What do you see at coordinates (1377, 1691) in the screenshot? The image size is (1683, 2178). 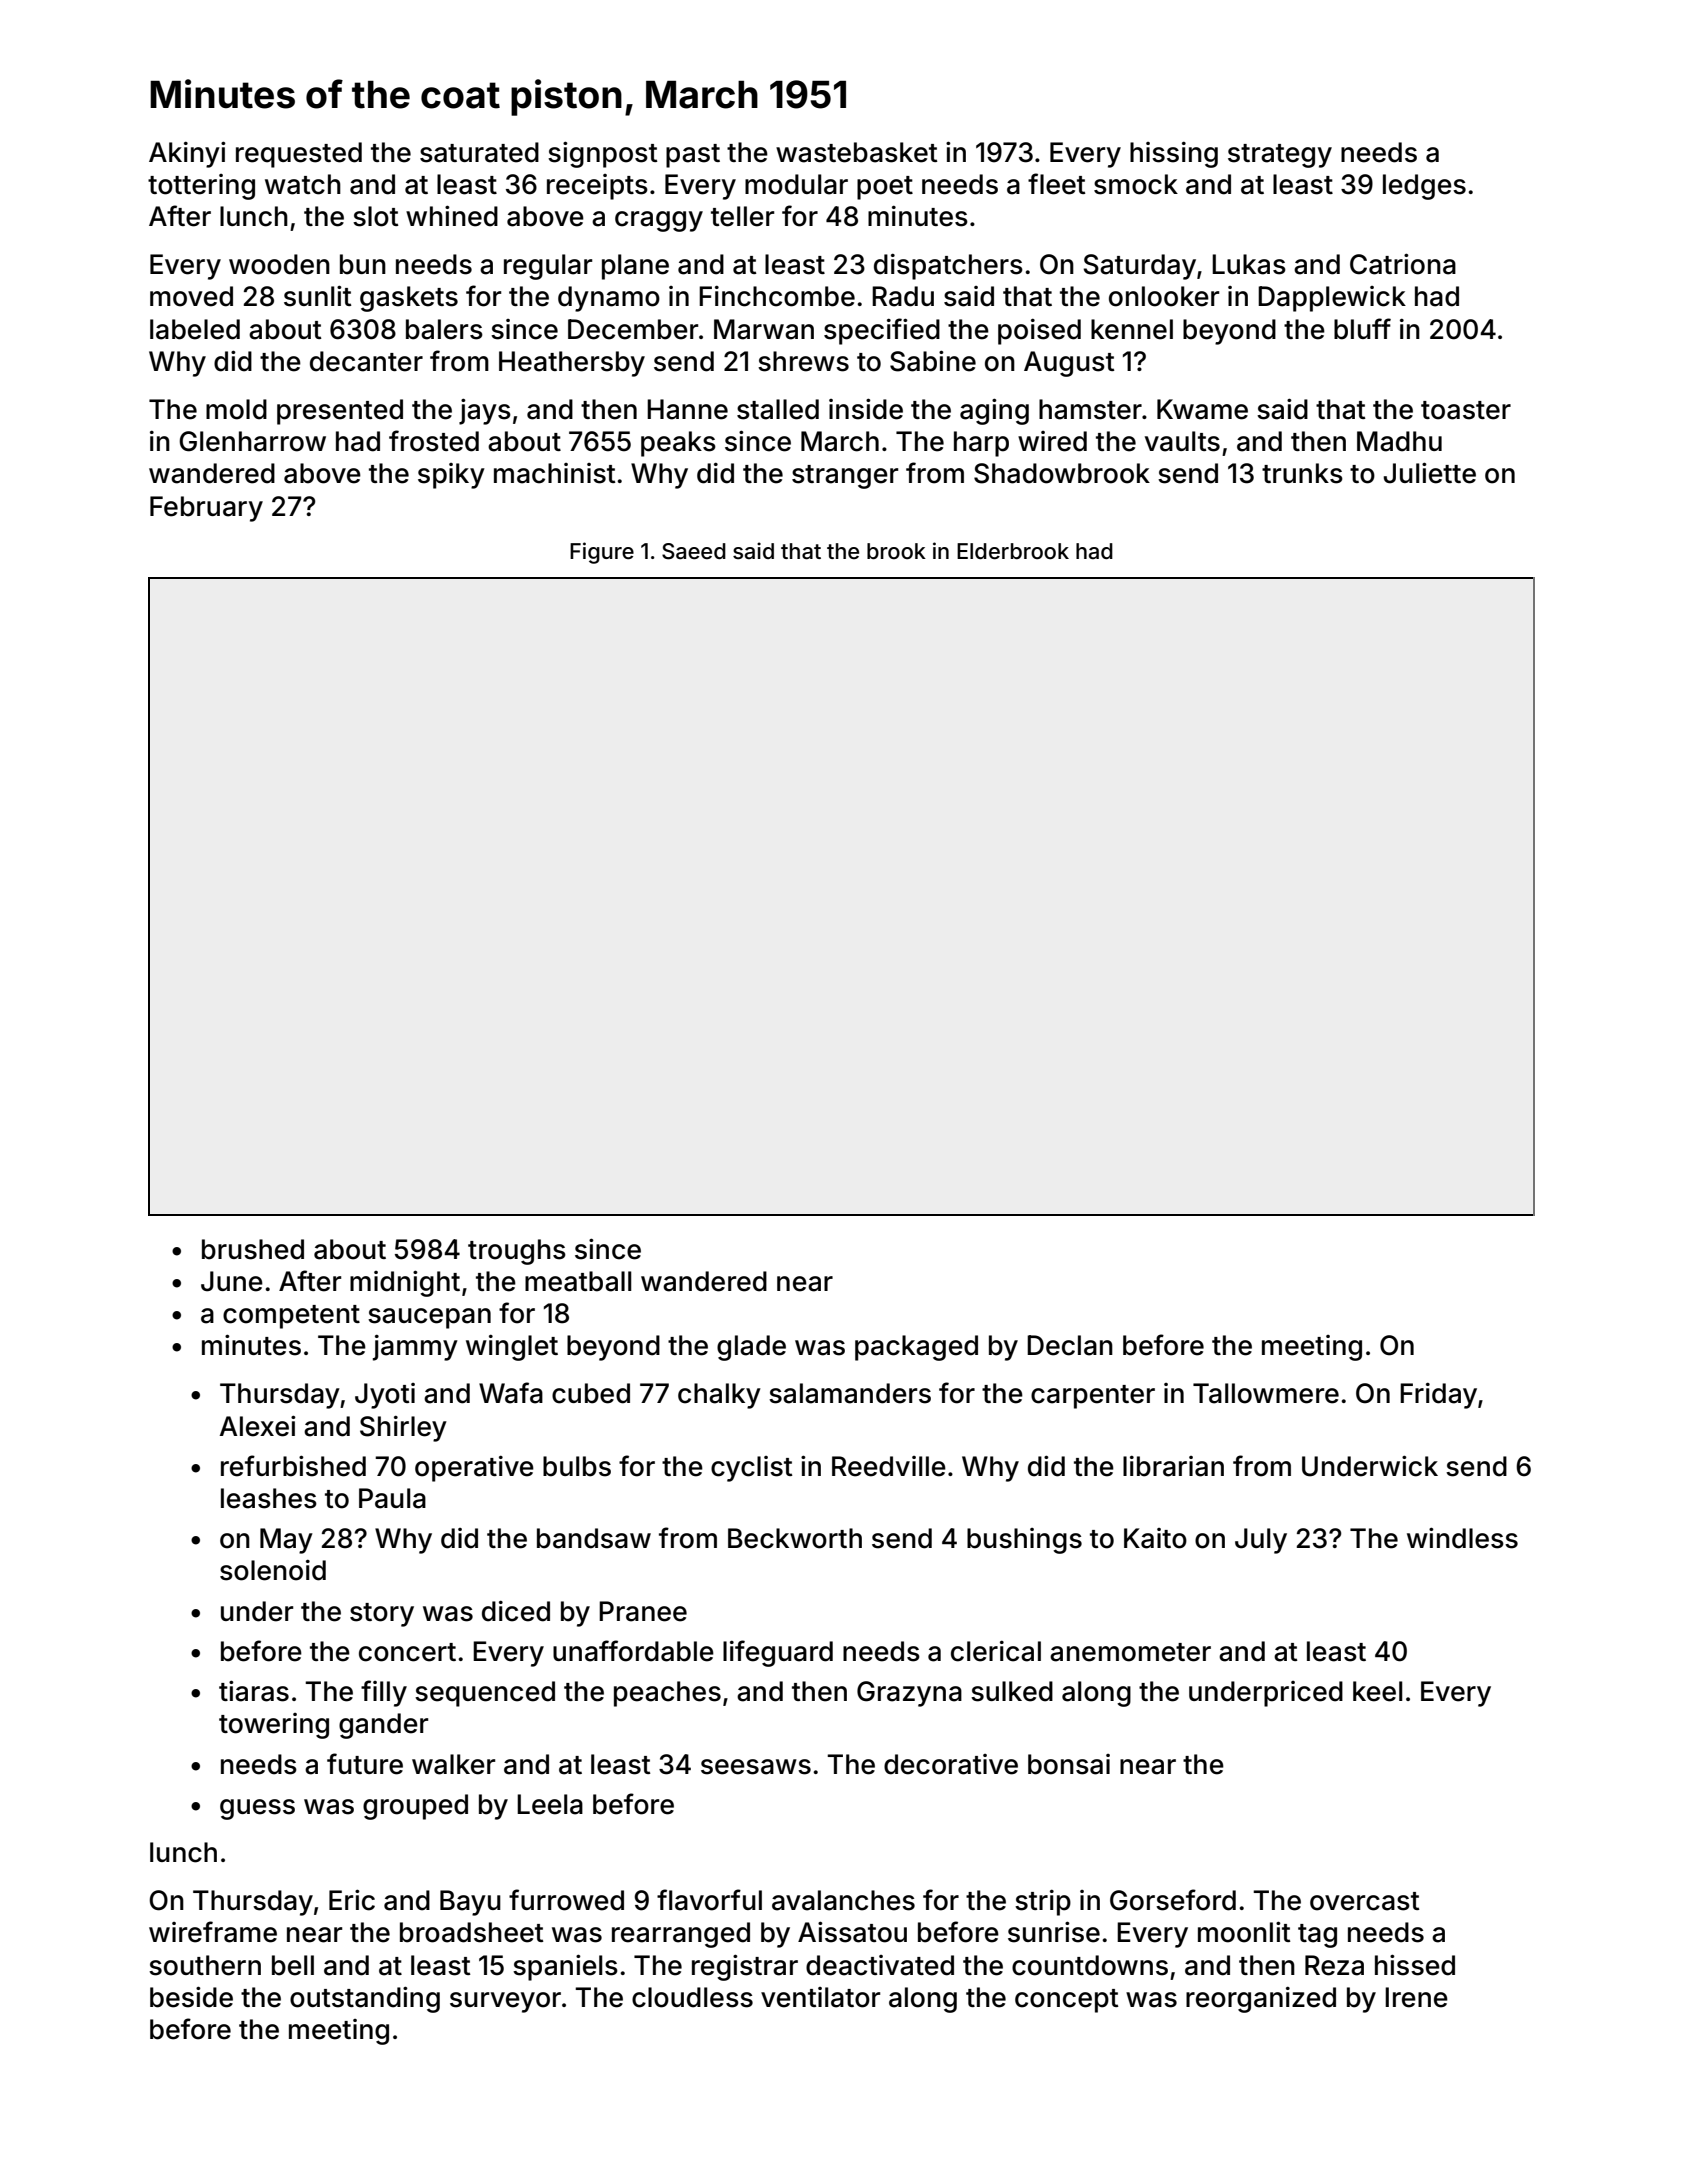 I see `keel` at bounding box center [1377, 1691].
